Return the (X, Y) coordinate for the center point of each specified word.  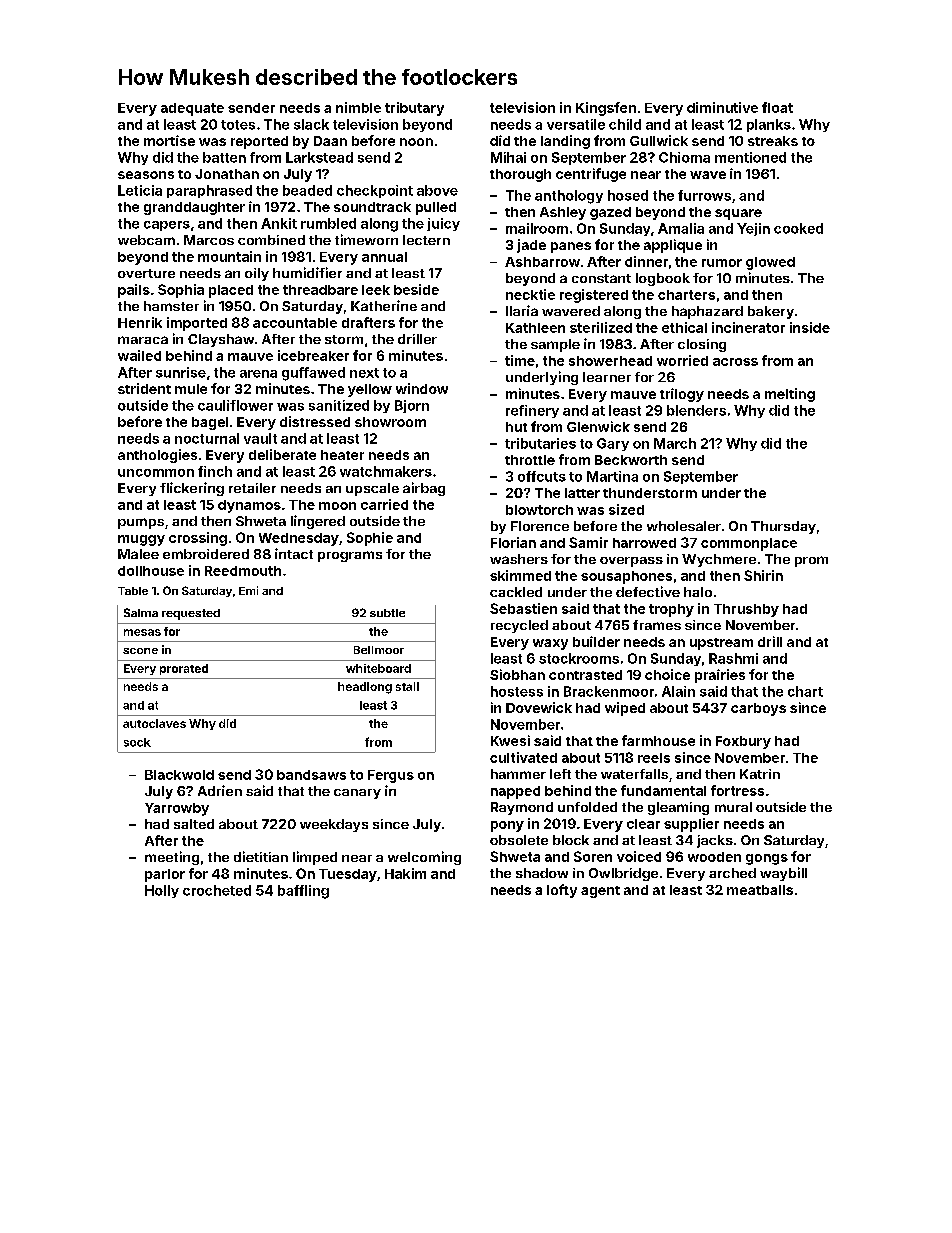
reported (259, 142)
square (738, 214)
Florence (540, 526)
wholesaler (684, 526)
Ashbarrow (542, 262)
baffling (303, 892)
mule (191, 389)
